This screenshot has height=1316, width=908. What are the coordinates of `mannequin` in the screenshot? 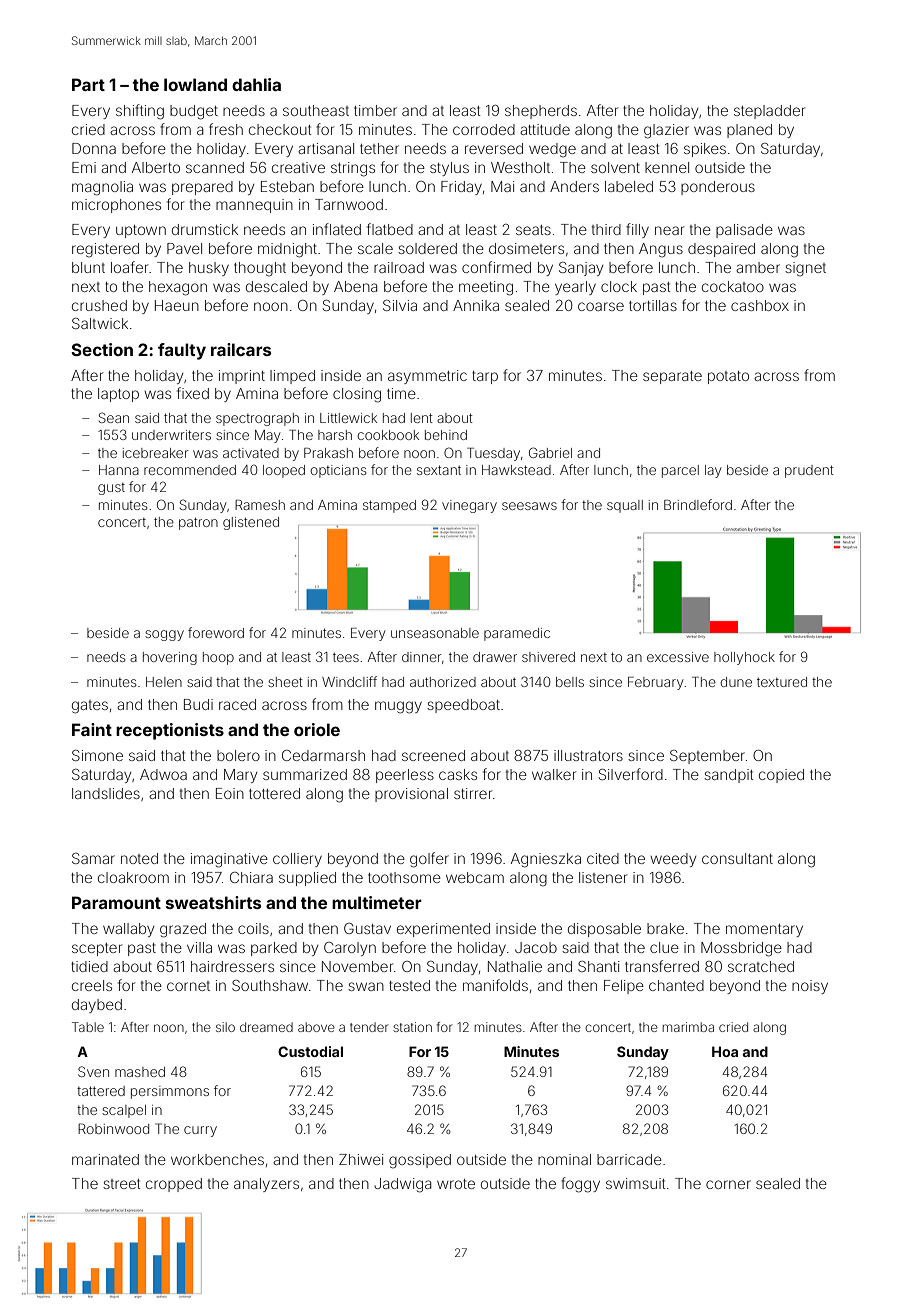 It's located at (254, 206).
